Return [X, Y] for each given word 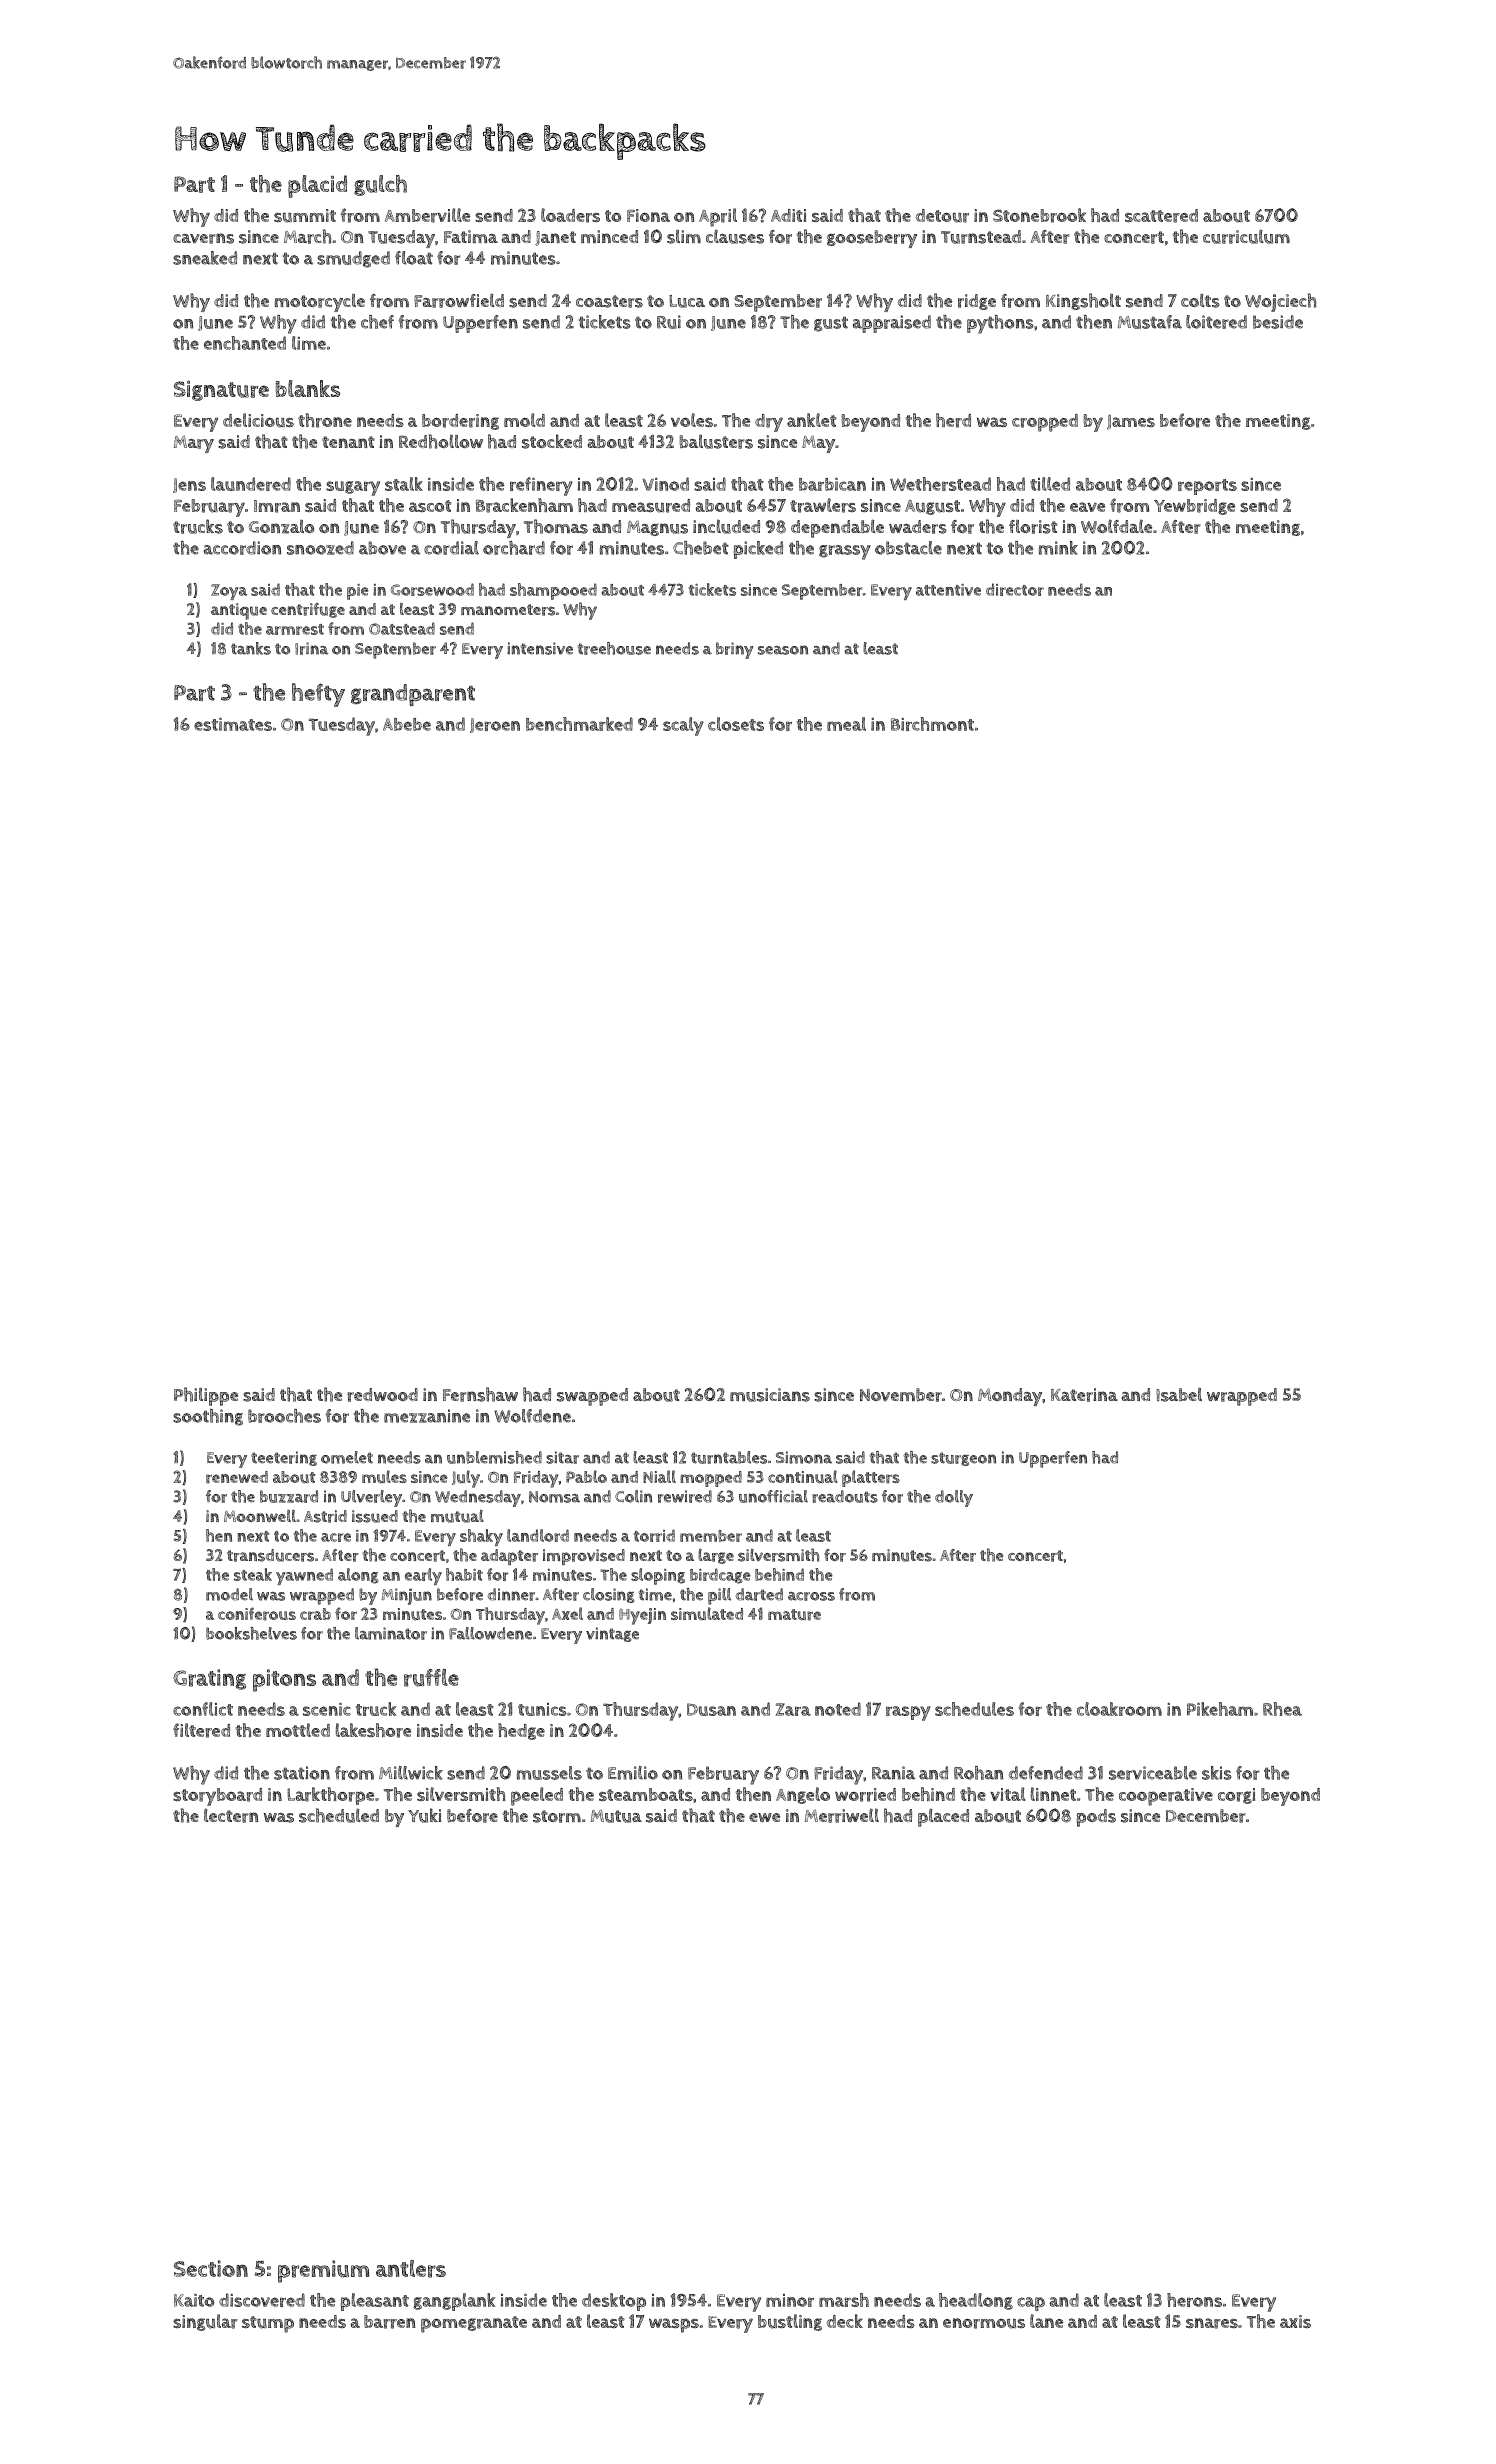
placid [317, 186]
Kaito [194, 2300]
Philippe [206, 1396]
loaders [570, 215]
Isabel [1179, 1395]
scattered [1161, 216]
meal [846, 724]
